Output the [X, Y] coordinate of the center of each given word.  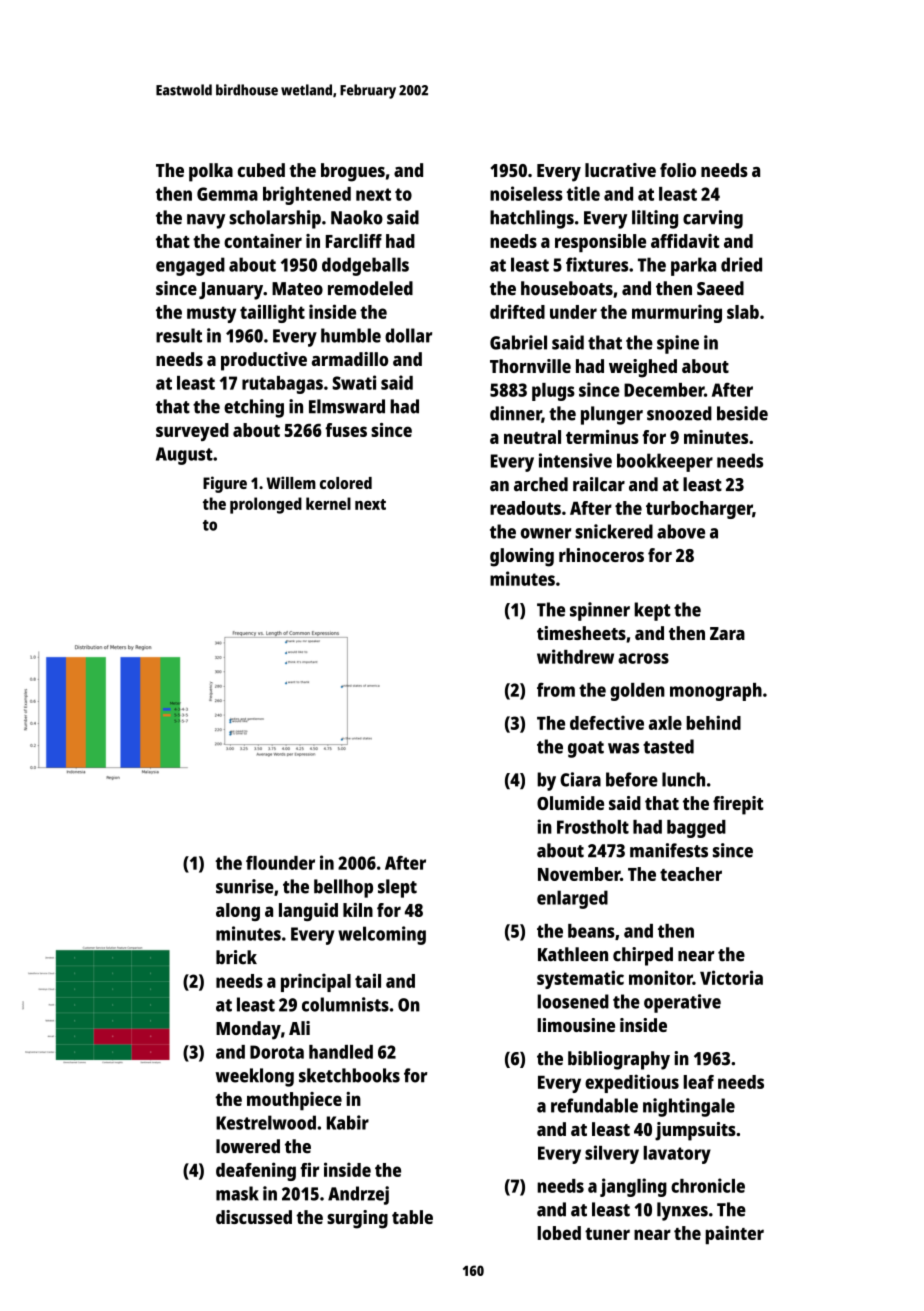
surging [357, 1219]
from [556, 689]
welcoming [382, 935]
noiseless [526, 193]
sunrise [245, 886]
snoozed [679, 413]
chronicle [708, 1185]
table [412, 1217]
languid [308, 912]
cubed [261, 170]
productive [264, 361]
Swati [354, 382]
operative [682, 1003]
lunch [683, 779]
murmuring [677, 313]
